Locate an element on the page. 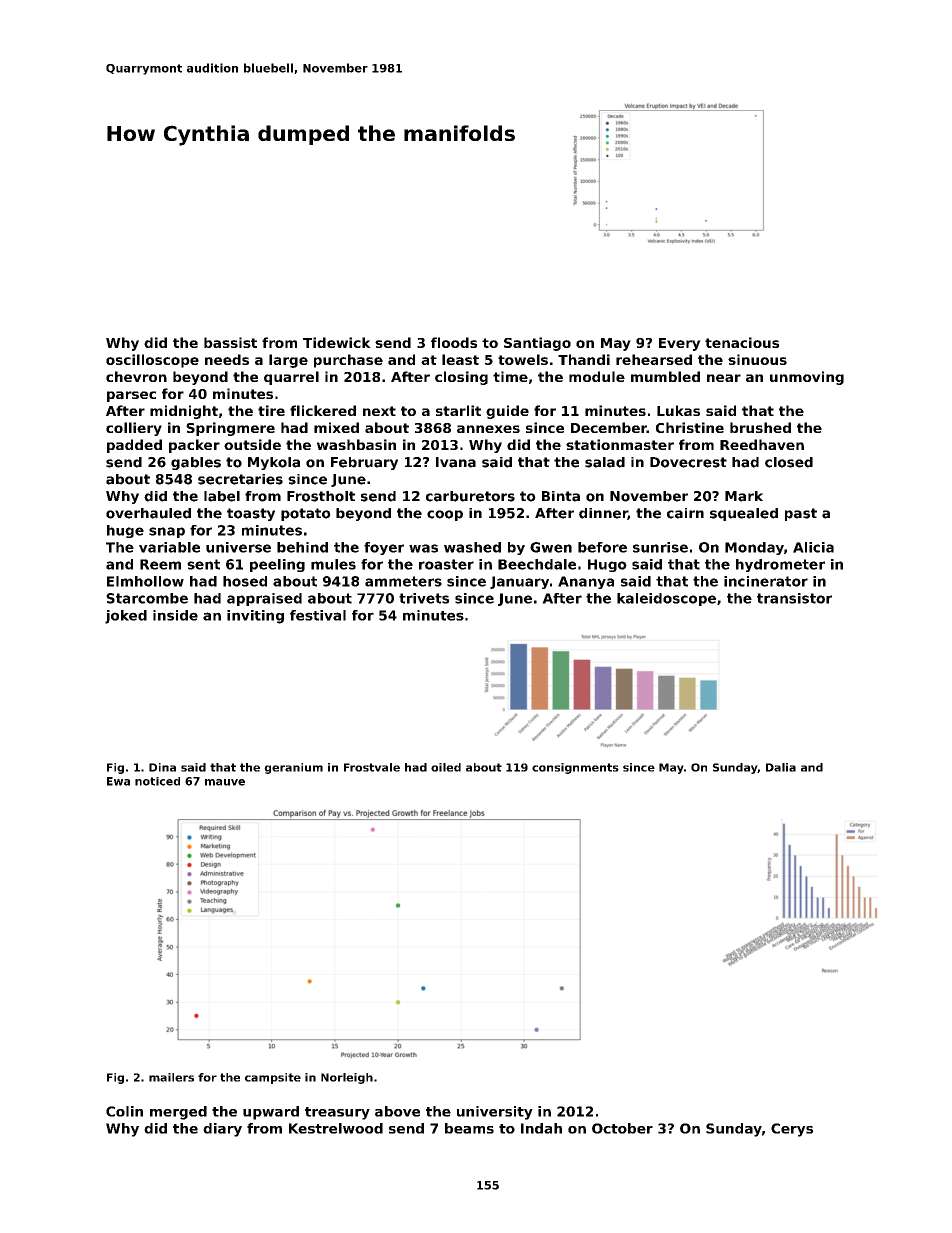 The height and width of the document is (1233, 952). incinerator is located at coordinates (766, 581).
